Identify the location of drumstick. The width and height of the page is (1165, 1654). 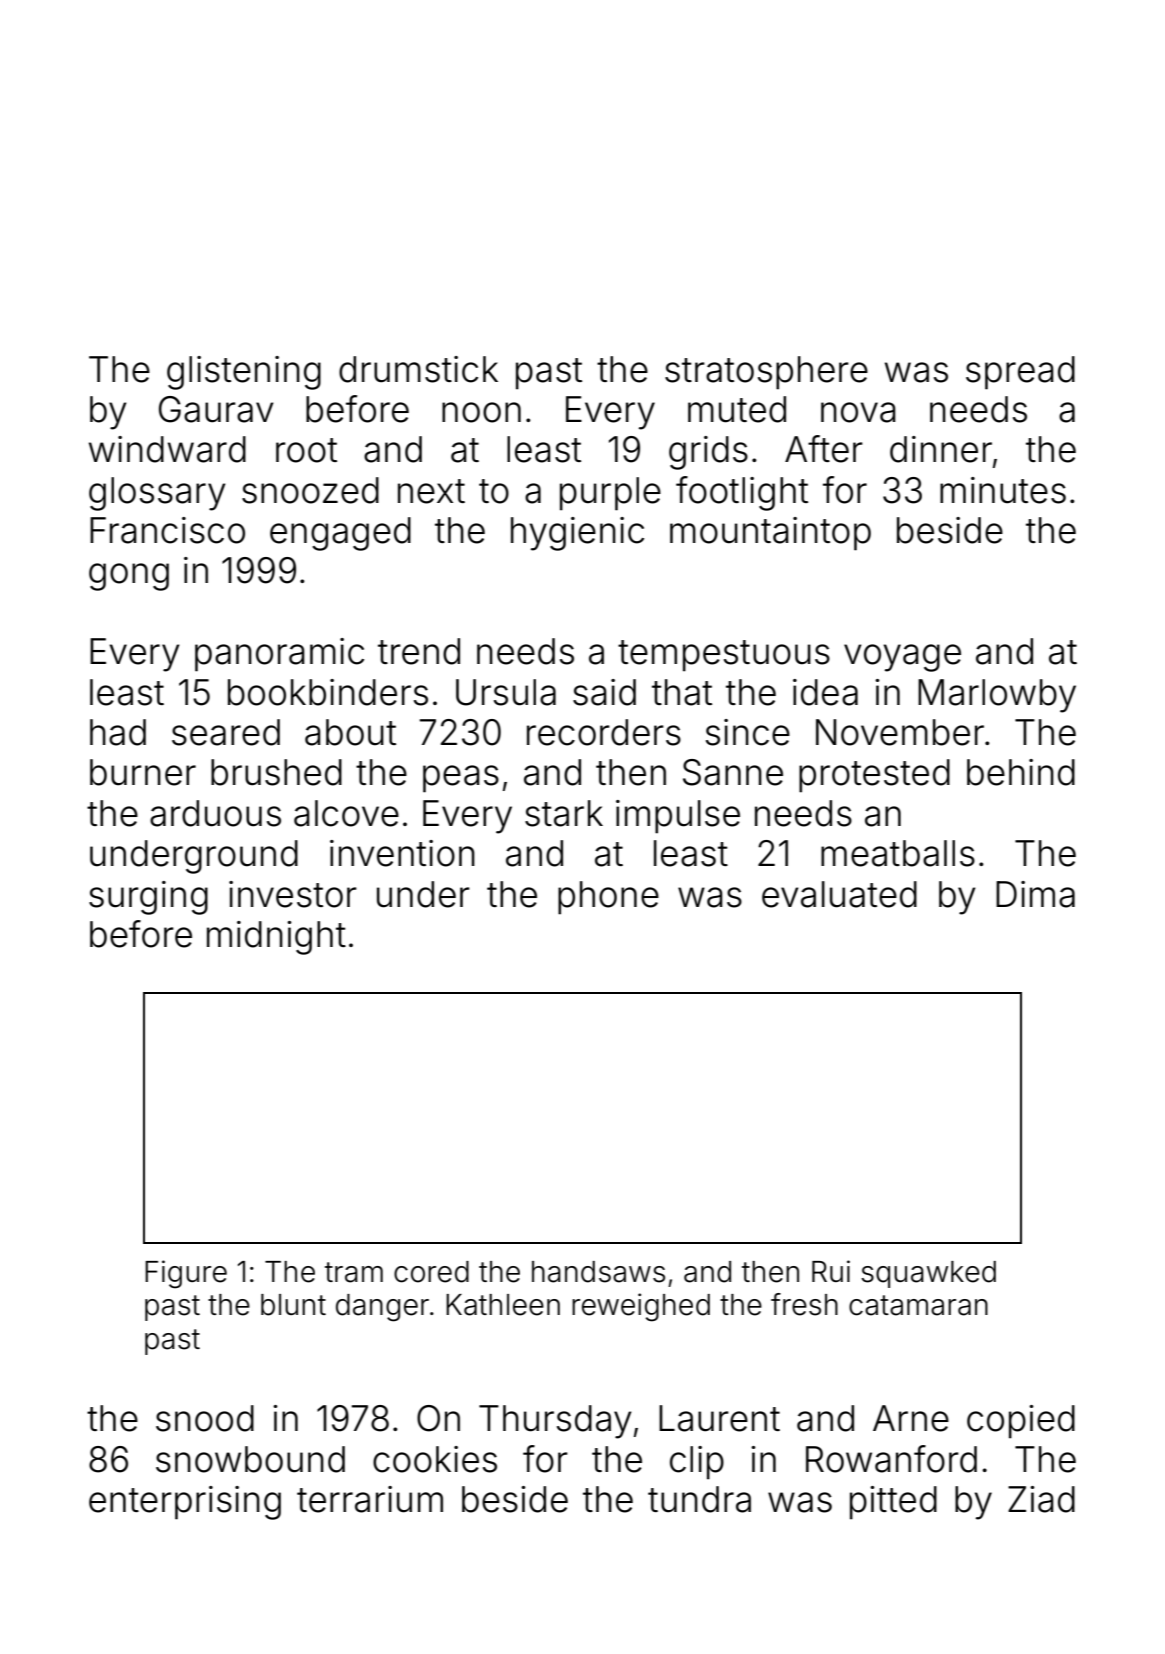
(418, 369).
